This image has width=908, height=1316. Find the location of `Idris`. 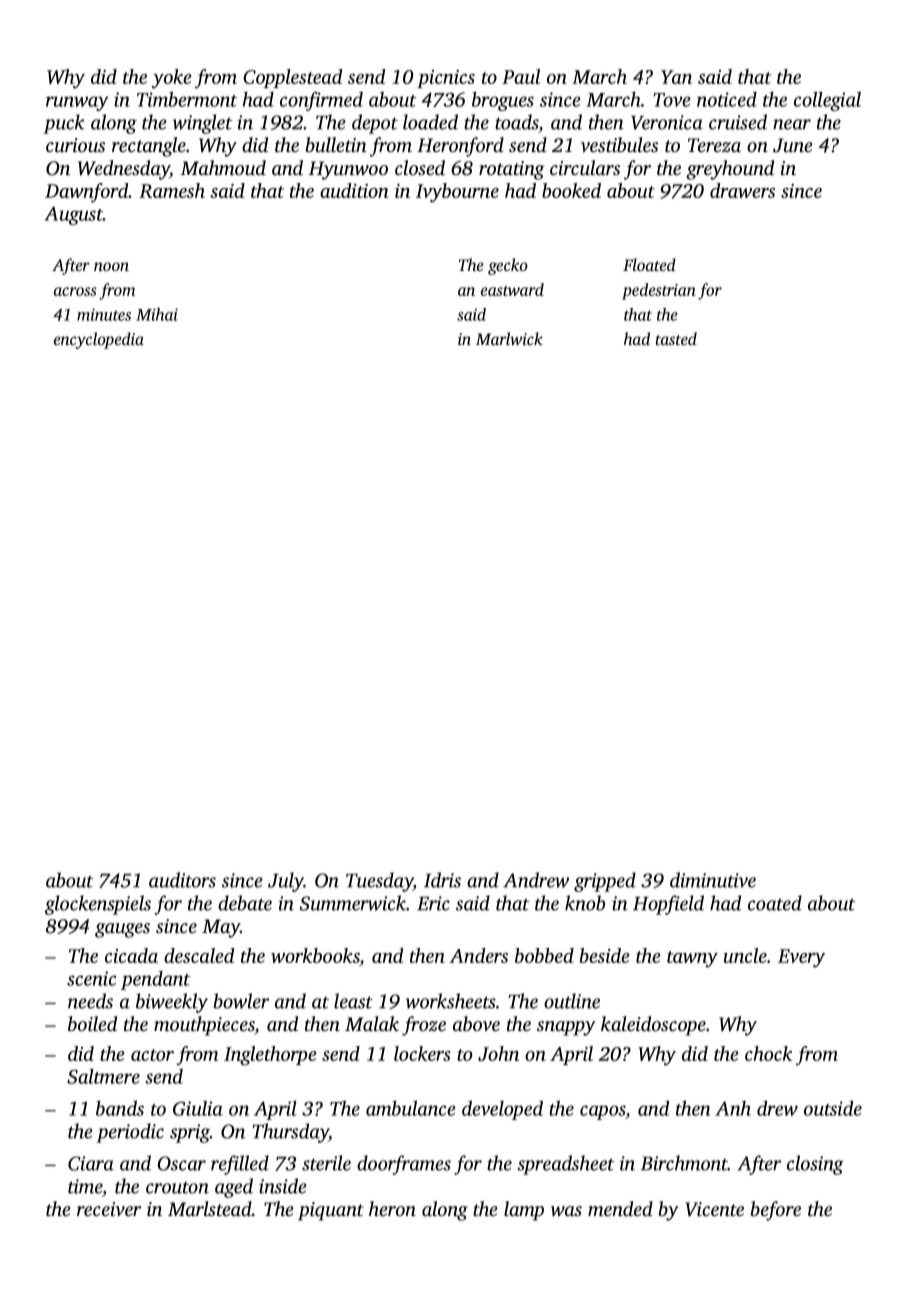

Idris is located at coordinates (442, 880).
